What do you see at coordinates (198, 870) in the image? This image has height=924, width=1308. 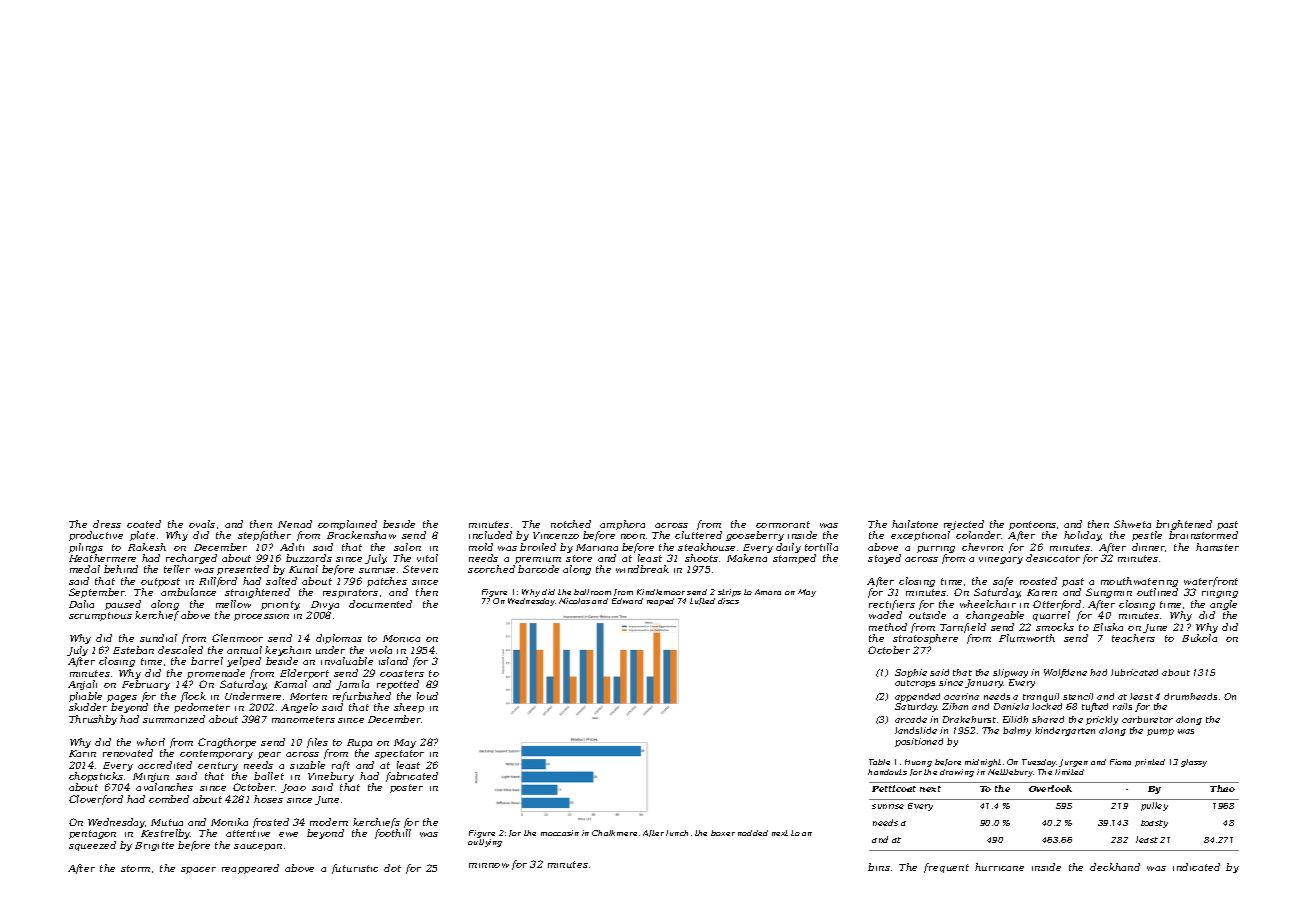 I see `spacer` at bounding box center [198, 870].
